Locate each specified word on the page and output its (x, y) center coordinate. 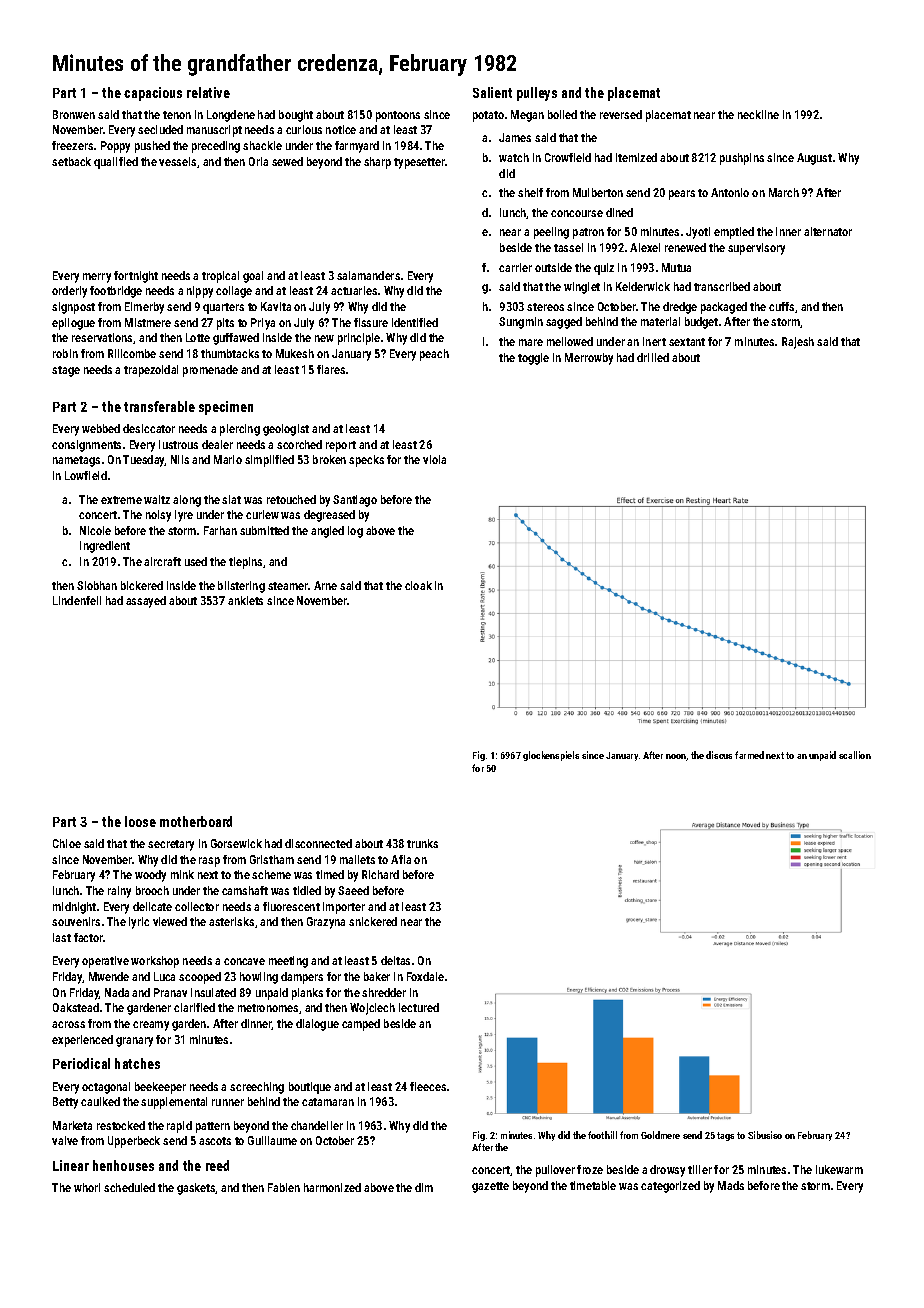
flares (331, 369)
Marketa (72, 1125)
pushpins (742, 159)
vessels (177, 161)
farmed (749, 755)
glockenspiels (551, 756)
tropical (220, 277)
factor (88, 937)
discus (719, 755)
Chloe (67, 843)
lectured (419, 1007)
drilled (653, 357)
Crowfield (568, 157)
